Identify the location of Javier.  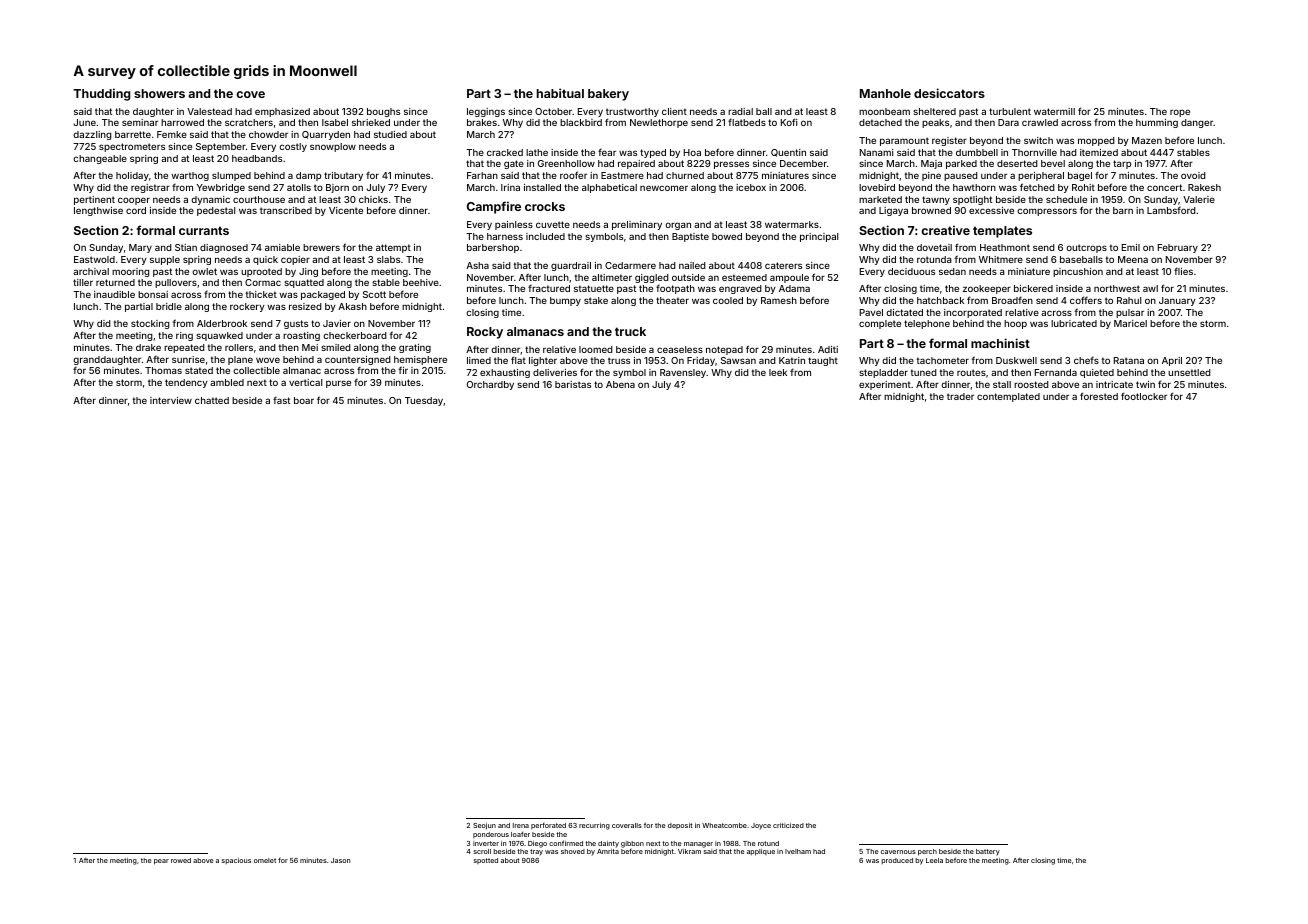
(337, 323).
